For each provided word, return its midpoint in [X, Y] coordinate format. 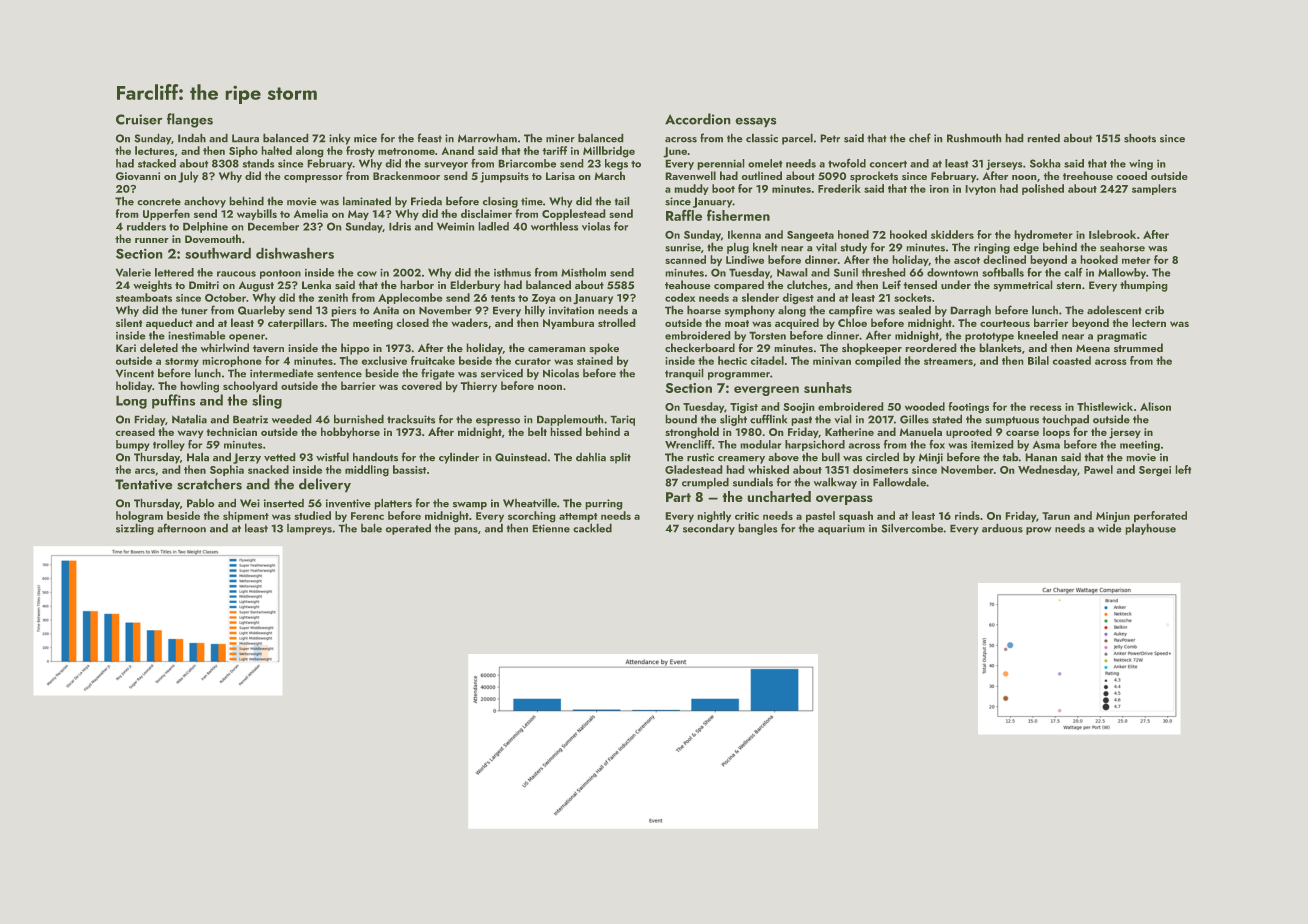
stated [947, 419]
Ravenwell [691, 175]
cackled [592, 528]
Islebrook [1112, 234]
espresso [498, 422]
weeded [291, 419]
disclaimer [486, 213]
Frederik [839, 188]
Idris [400, 226]
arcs [145, 471]
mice [365, 138]
